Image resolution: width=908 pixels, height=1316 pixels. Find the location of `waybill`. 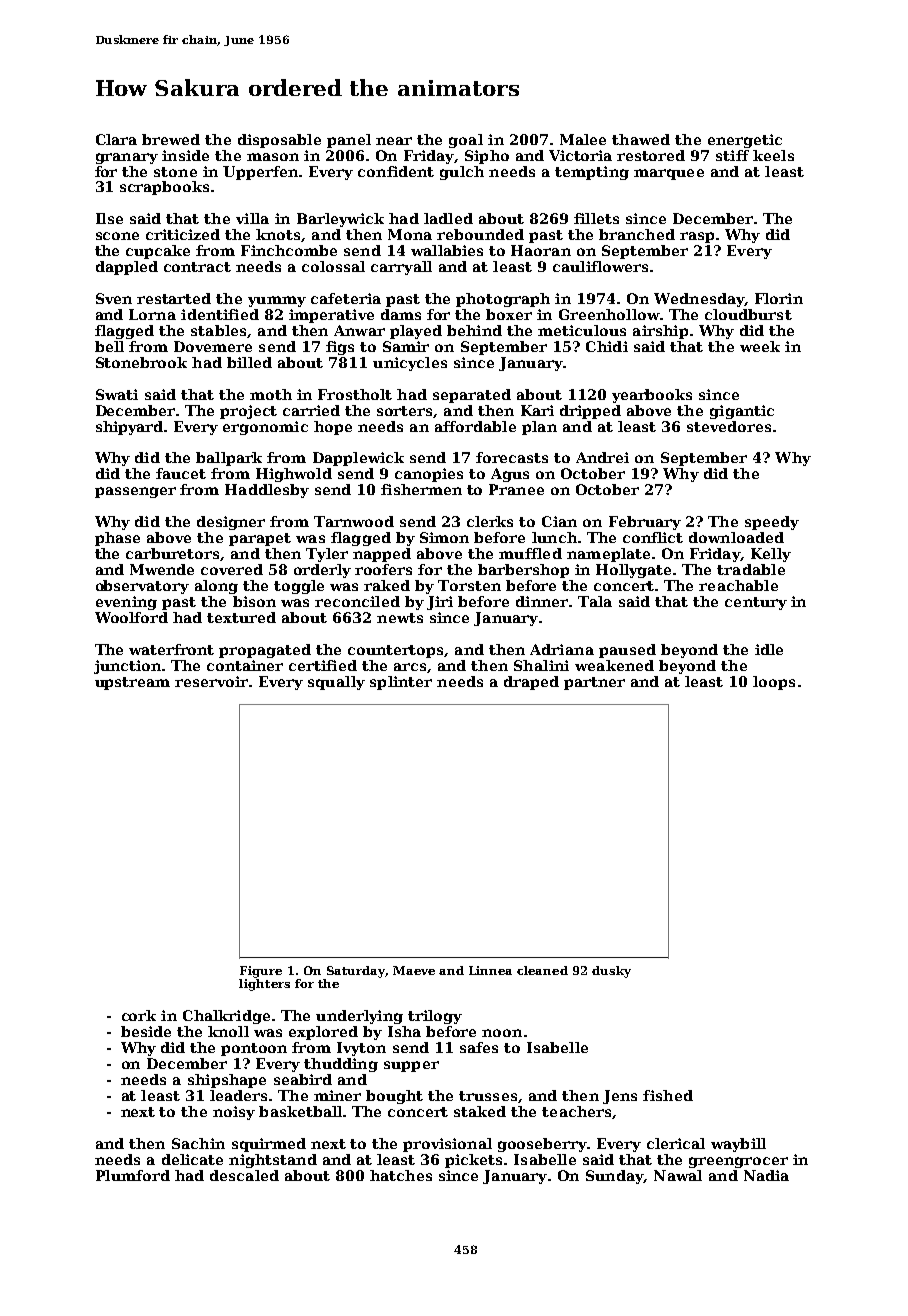

waybill is located at coordinates (738, 1145).
